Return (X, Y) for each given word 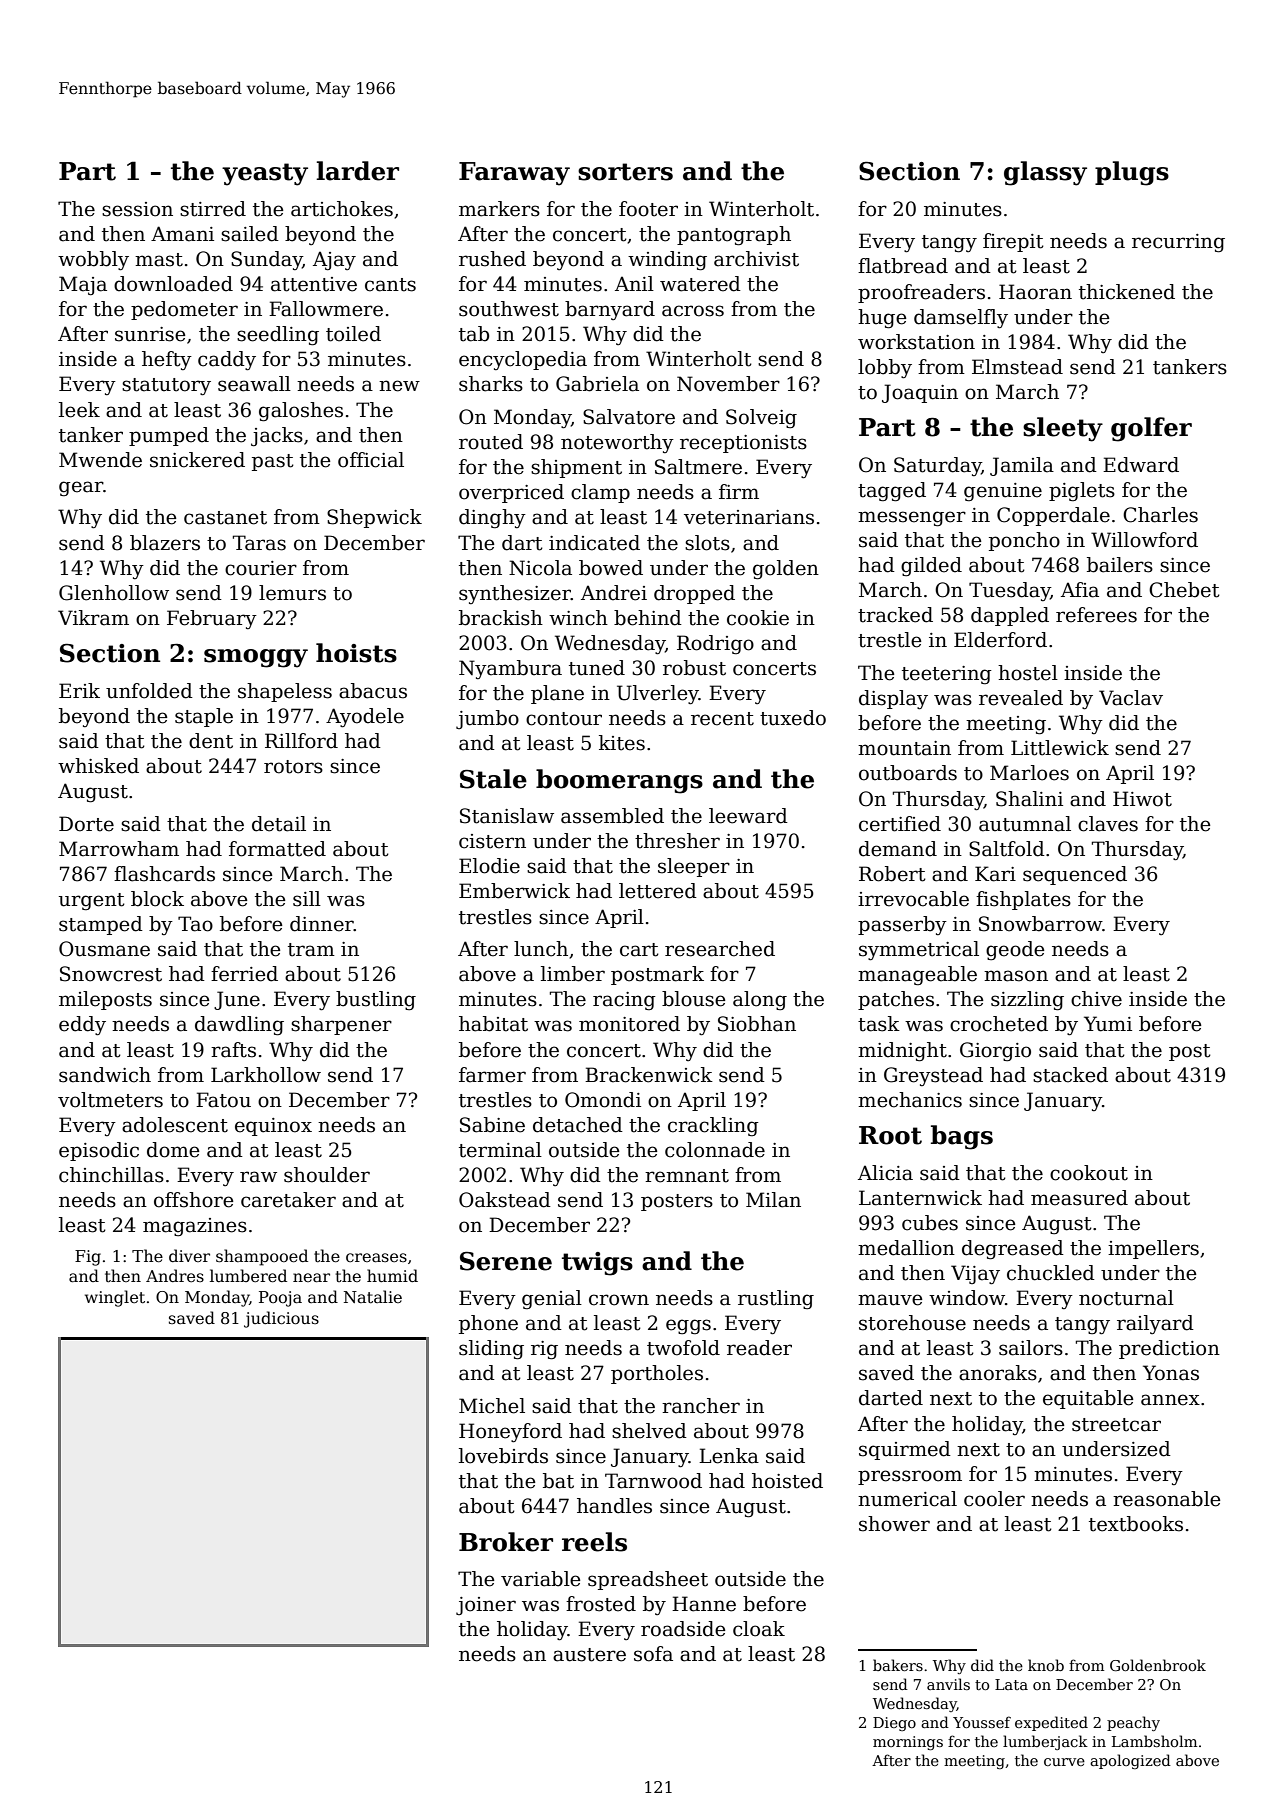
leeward (748, 816)
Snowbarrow (1040, 924)
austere (589, 1655)
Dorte (86, 824)
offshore (194, 1200)
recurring (1178, 243)
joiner (486, 1606)
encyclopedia (523, 360)
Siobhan (757, 1024)
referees (1096, 615)
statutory (166, 387)
